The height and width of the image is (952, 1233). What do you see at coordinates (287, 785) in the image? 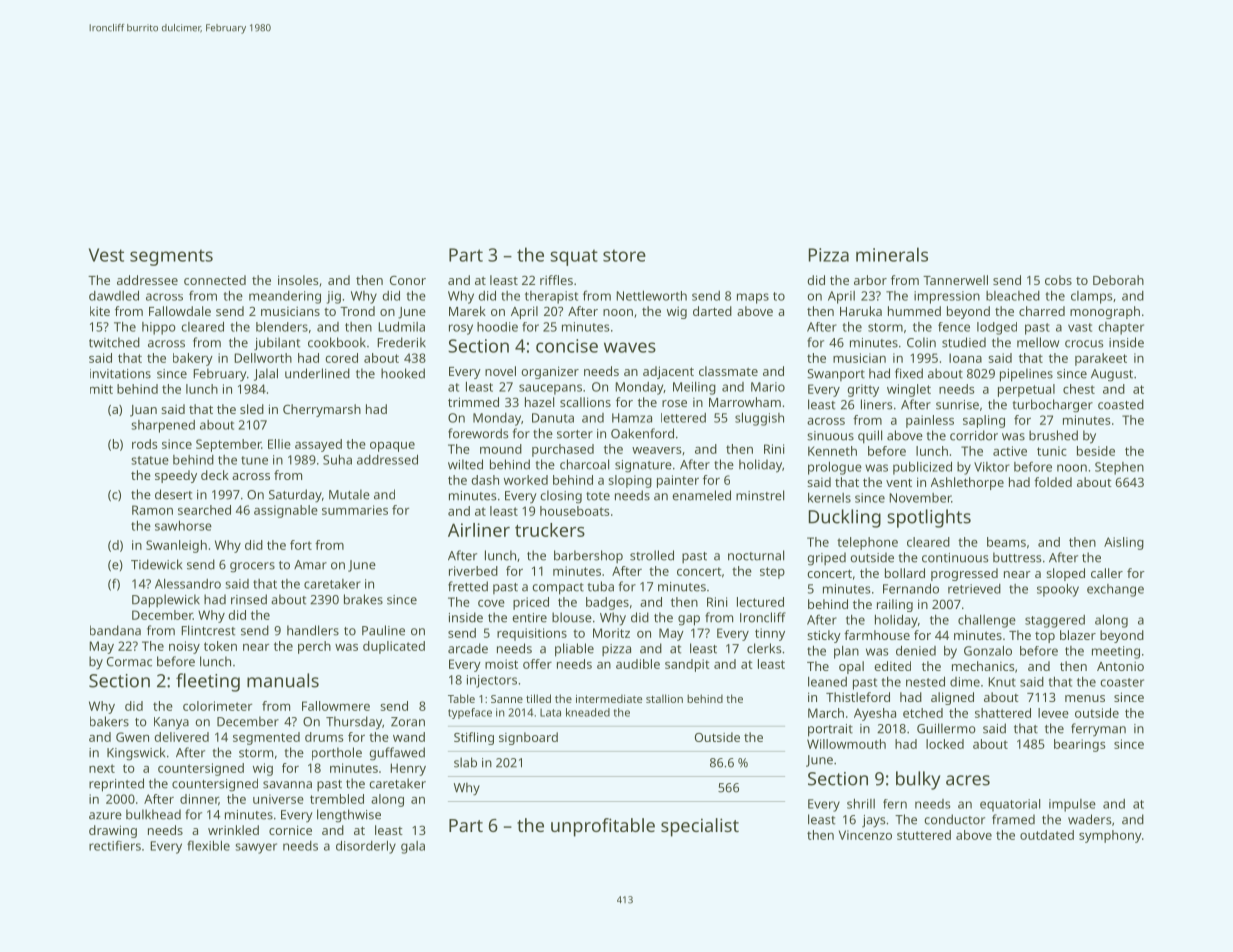
I see `savanna` at bounding box center [287, 785].
